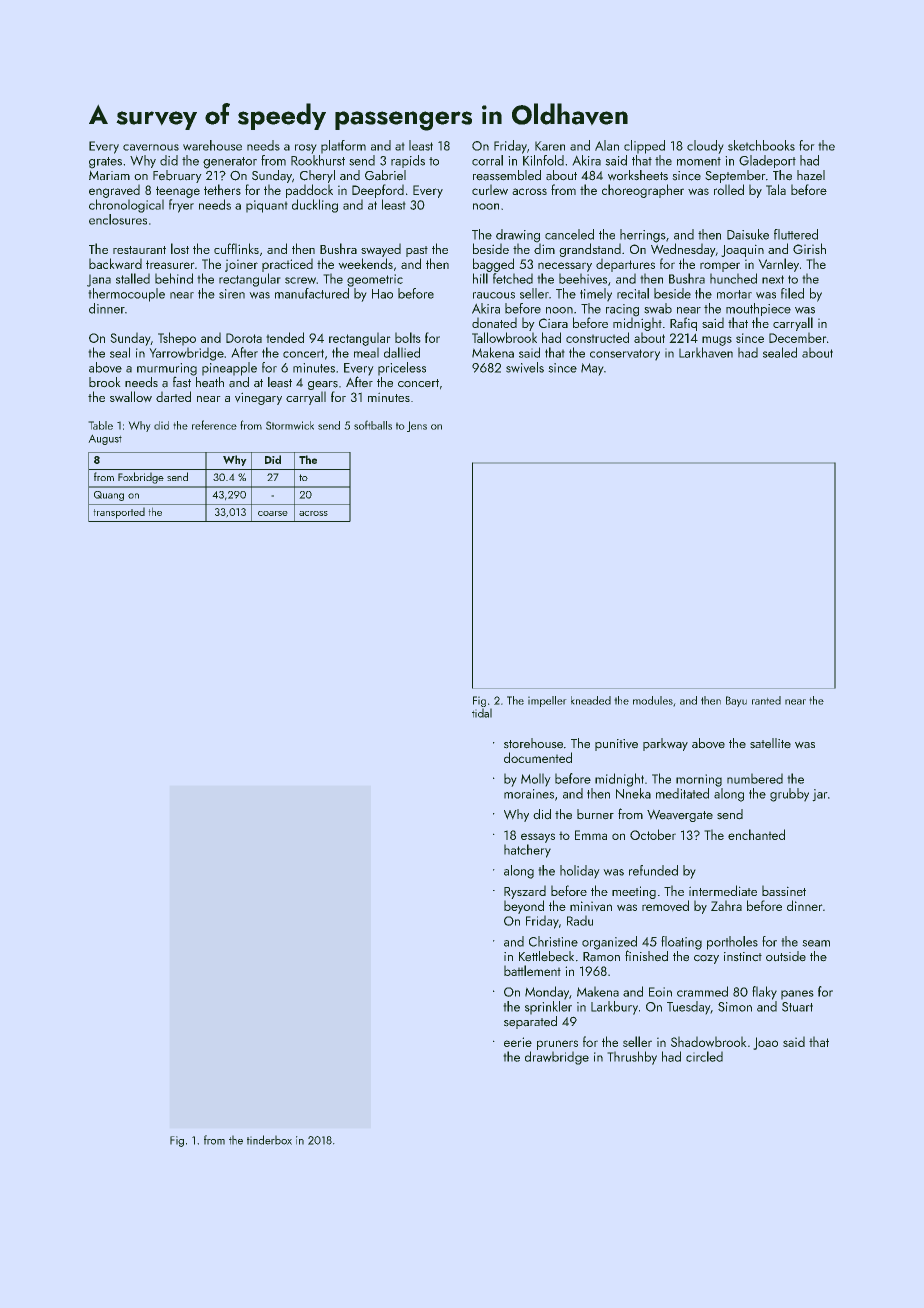  Describe the element at coordinates (518, 1042) in the screenshot. I see `eerie` at that location.
